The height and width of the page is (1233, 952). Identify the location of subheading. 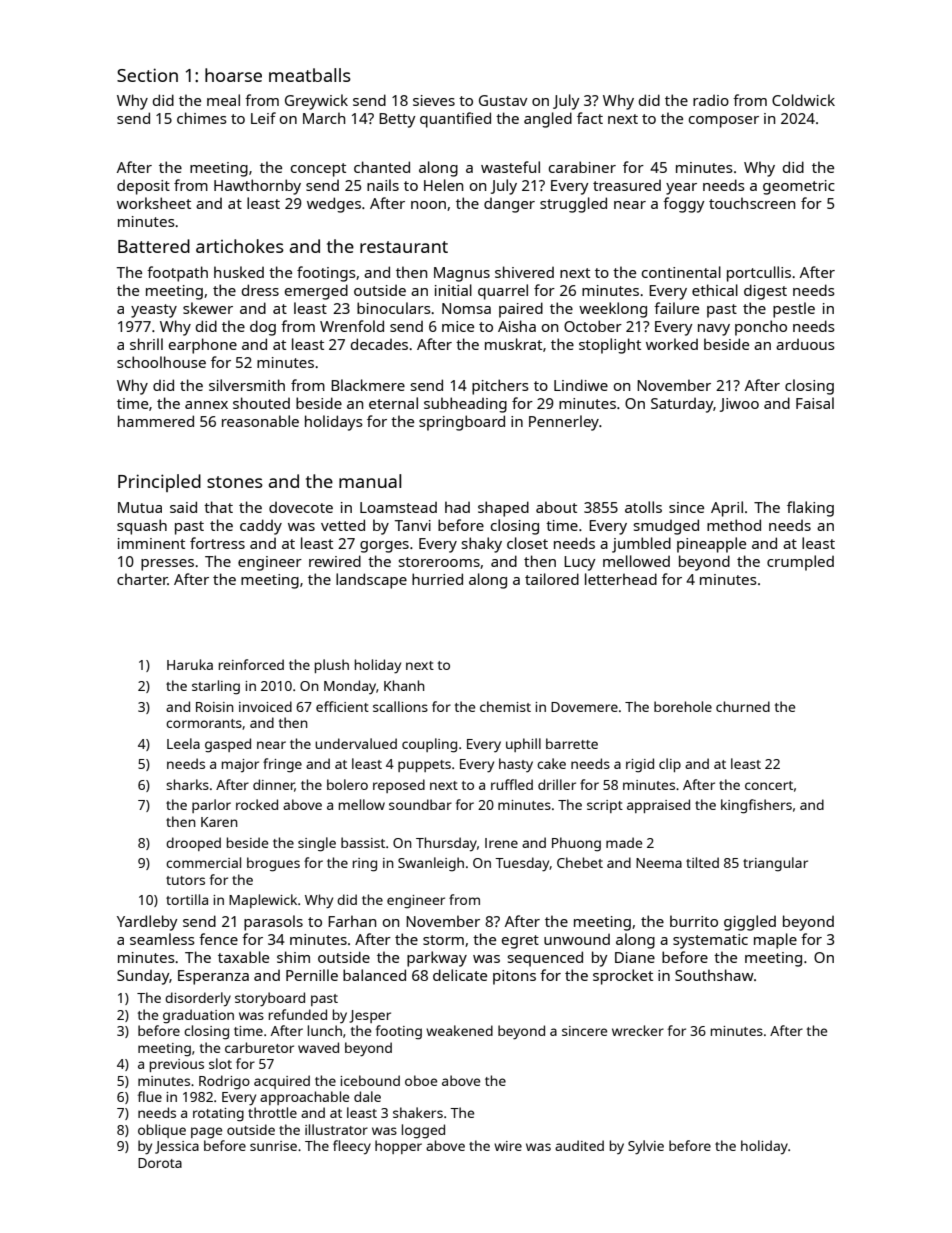
(465, 405).
